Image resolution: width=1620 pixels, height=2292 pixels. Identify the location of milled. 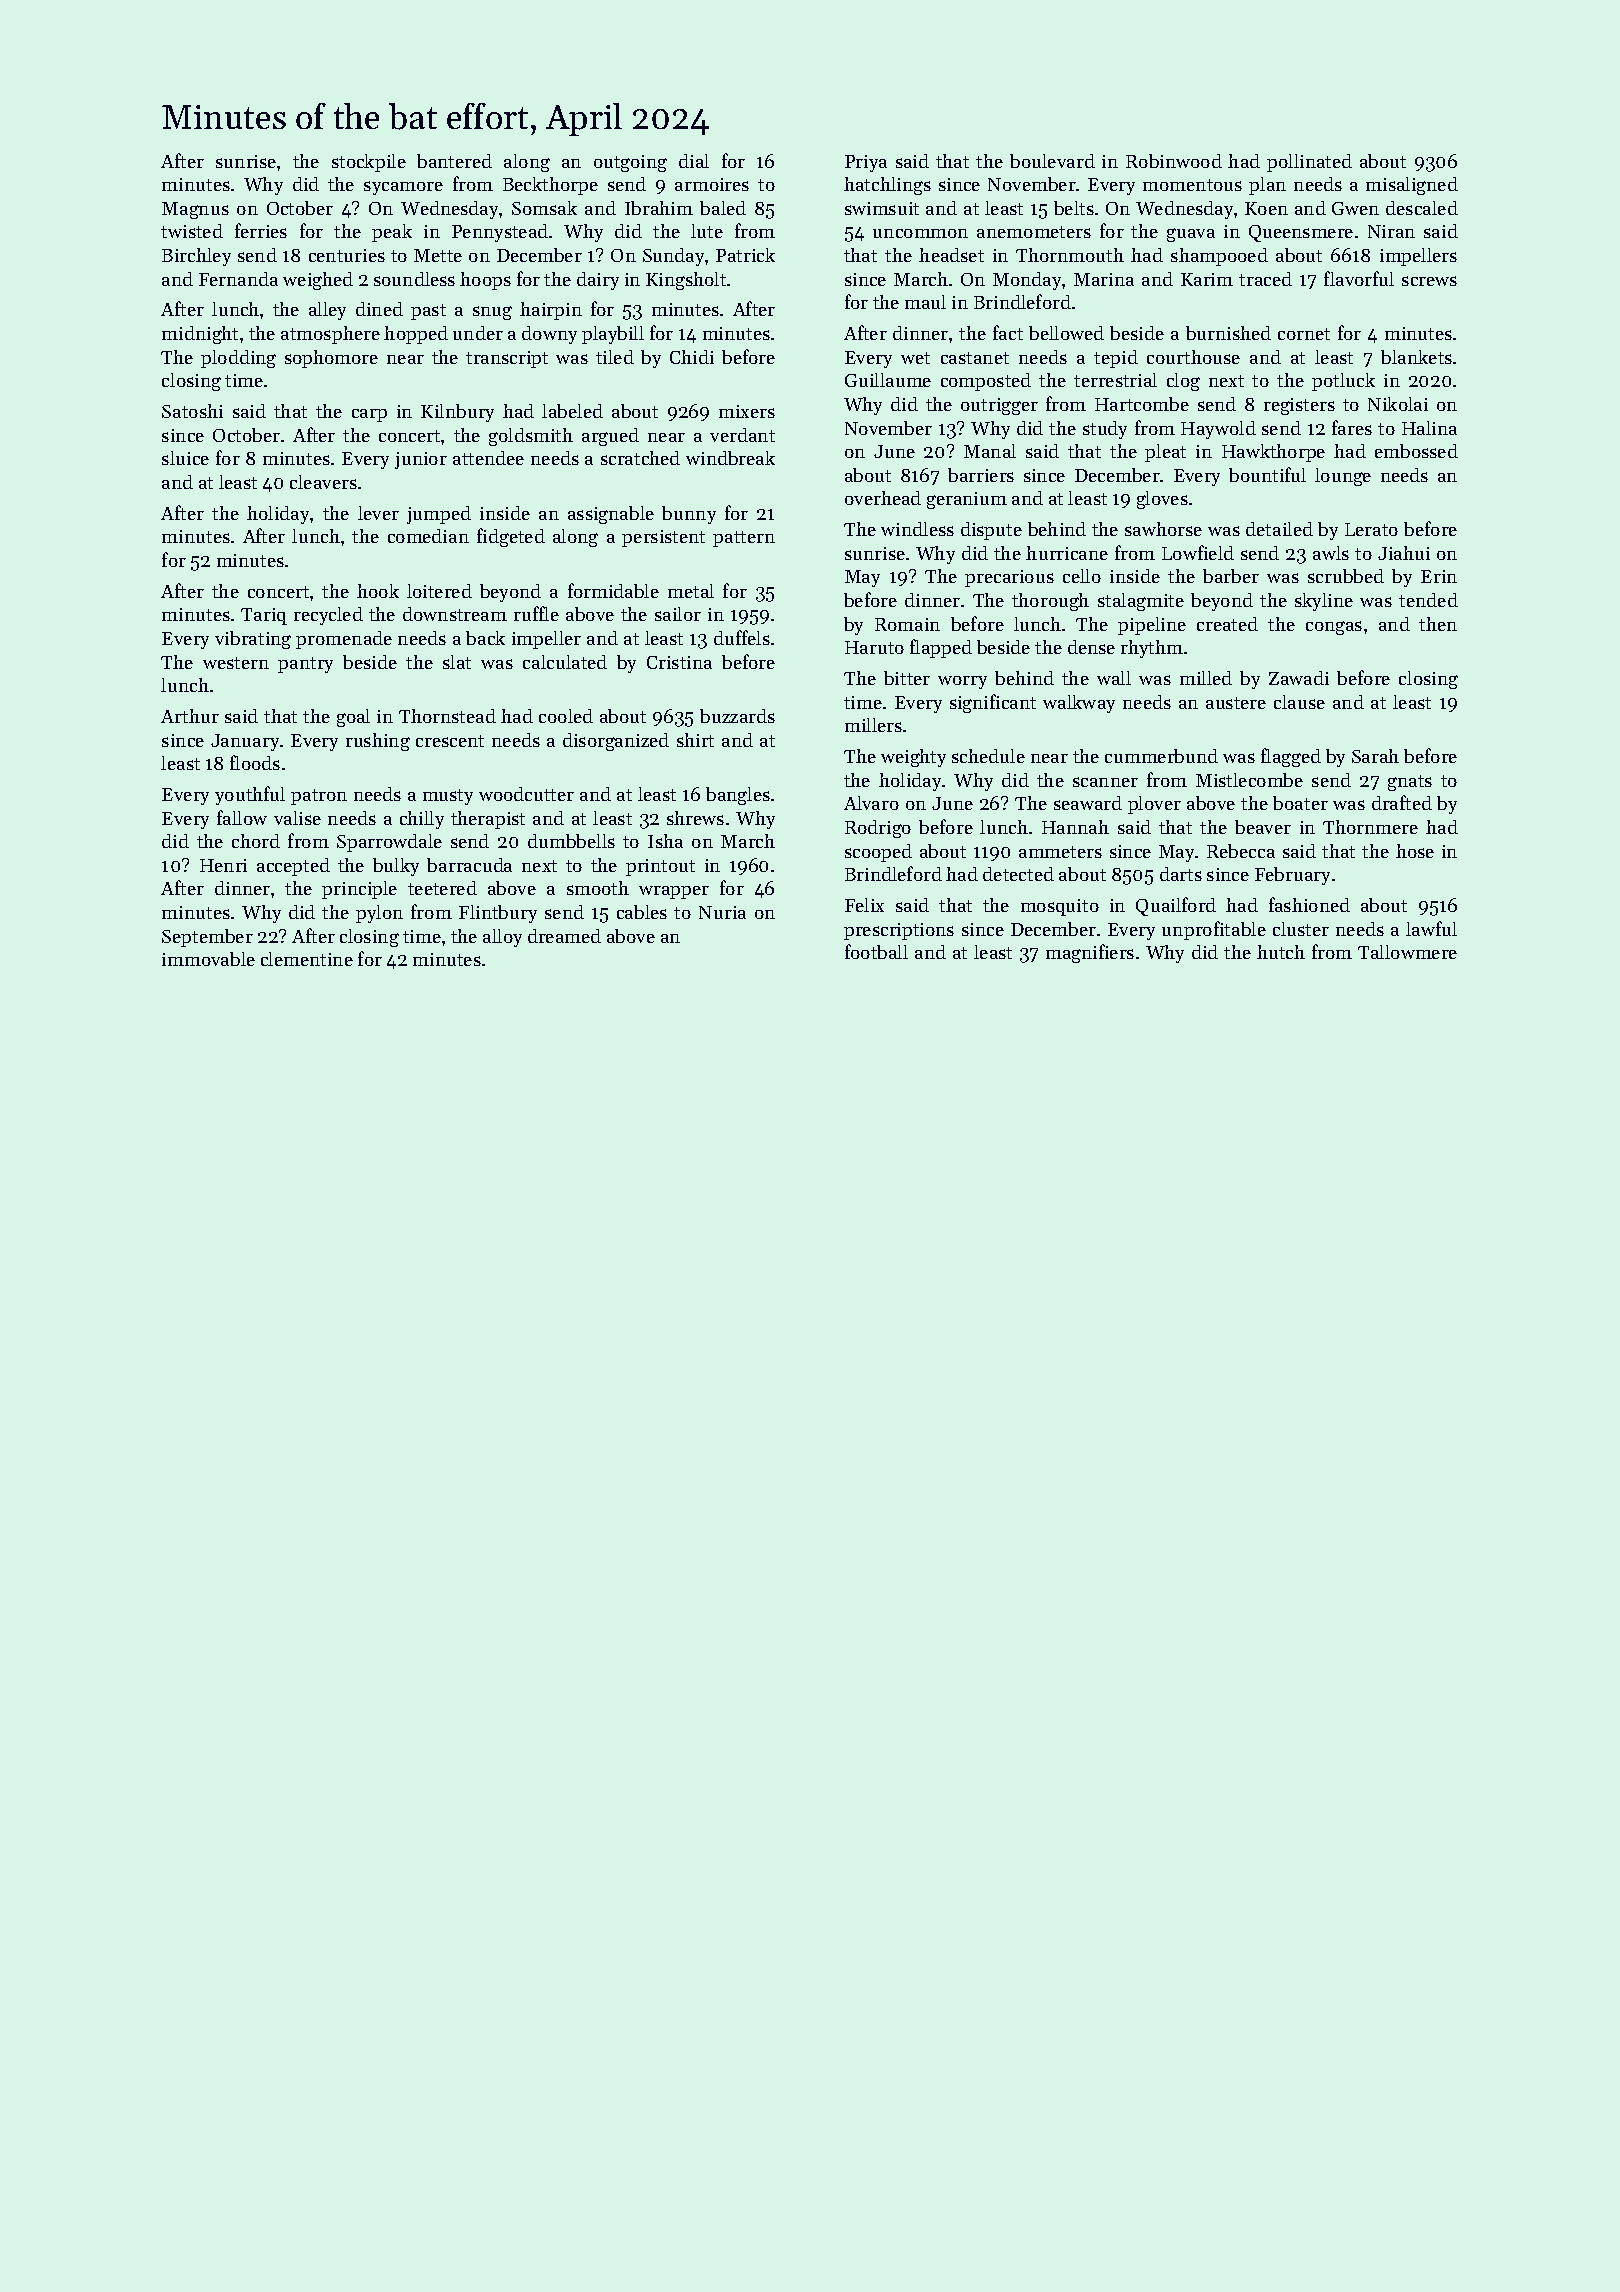
(1206, 678).
